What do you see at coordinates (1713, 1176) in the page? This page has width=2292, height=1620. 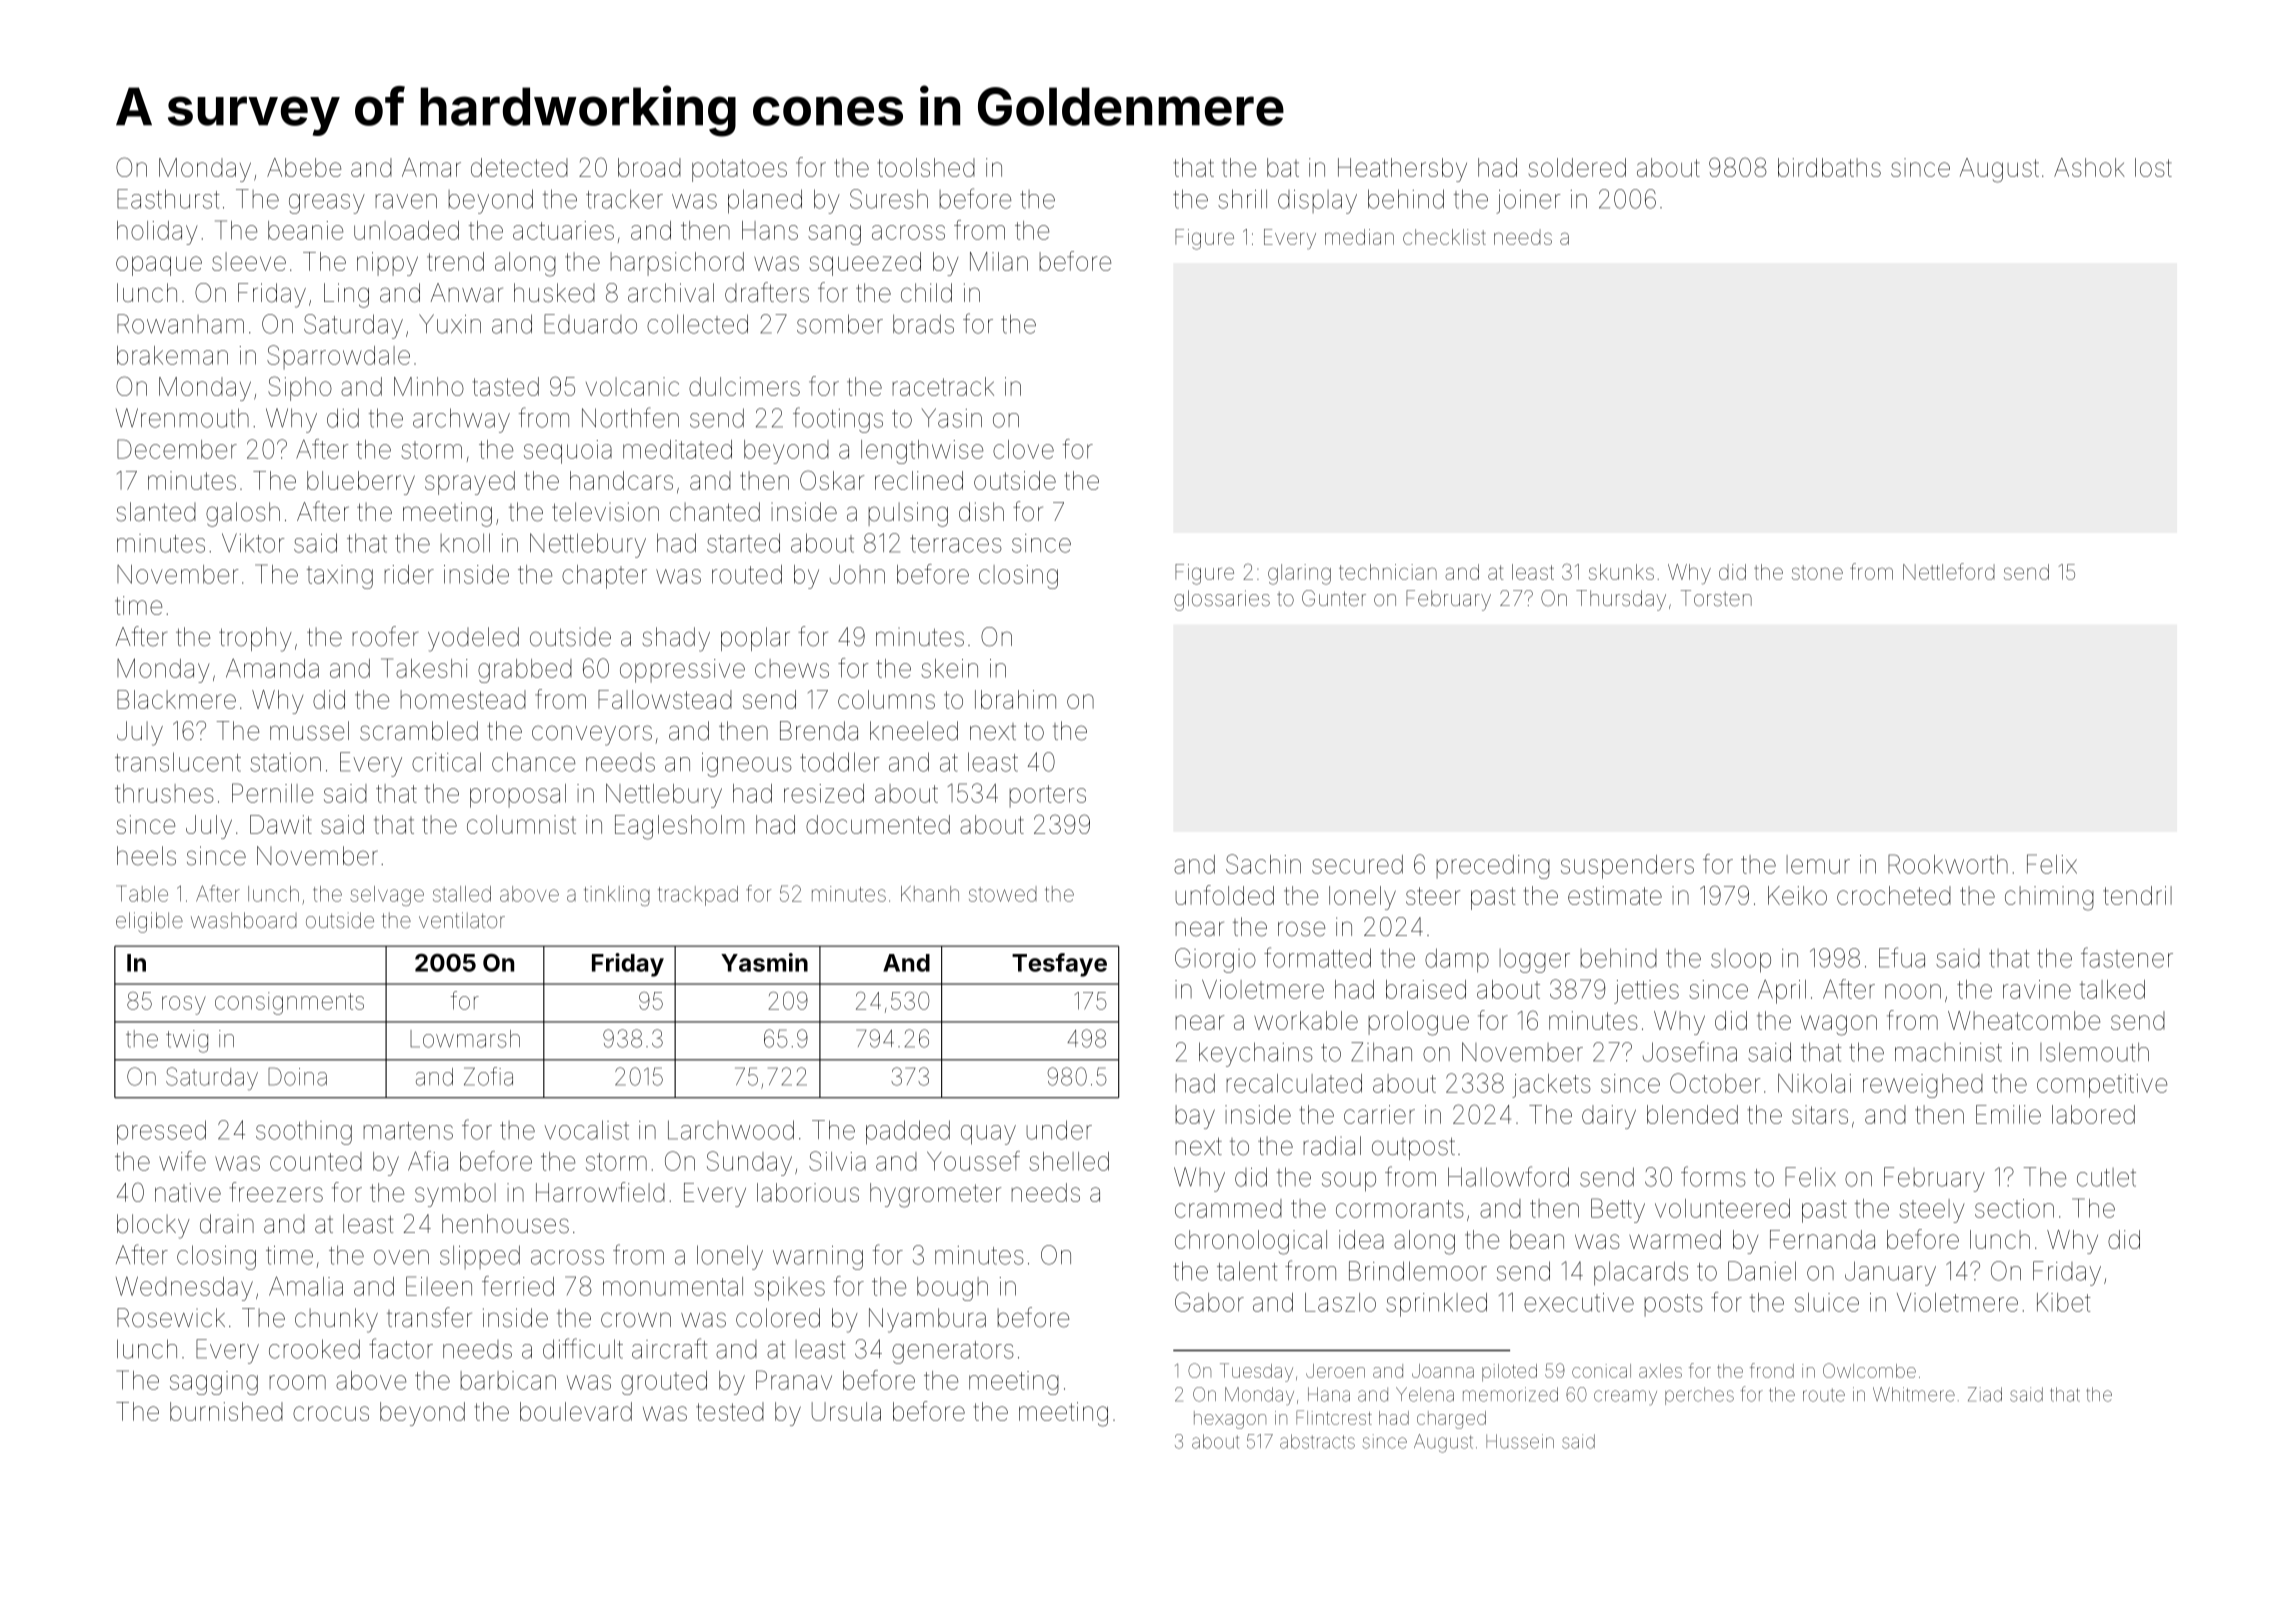 I see `forms` at bounding box center [1713, 1176].
